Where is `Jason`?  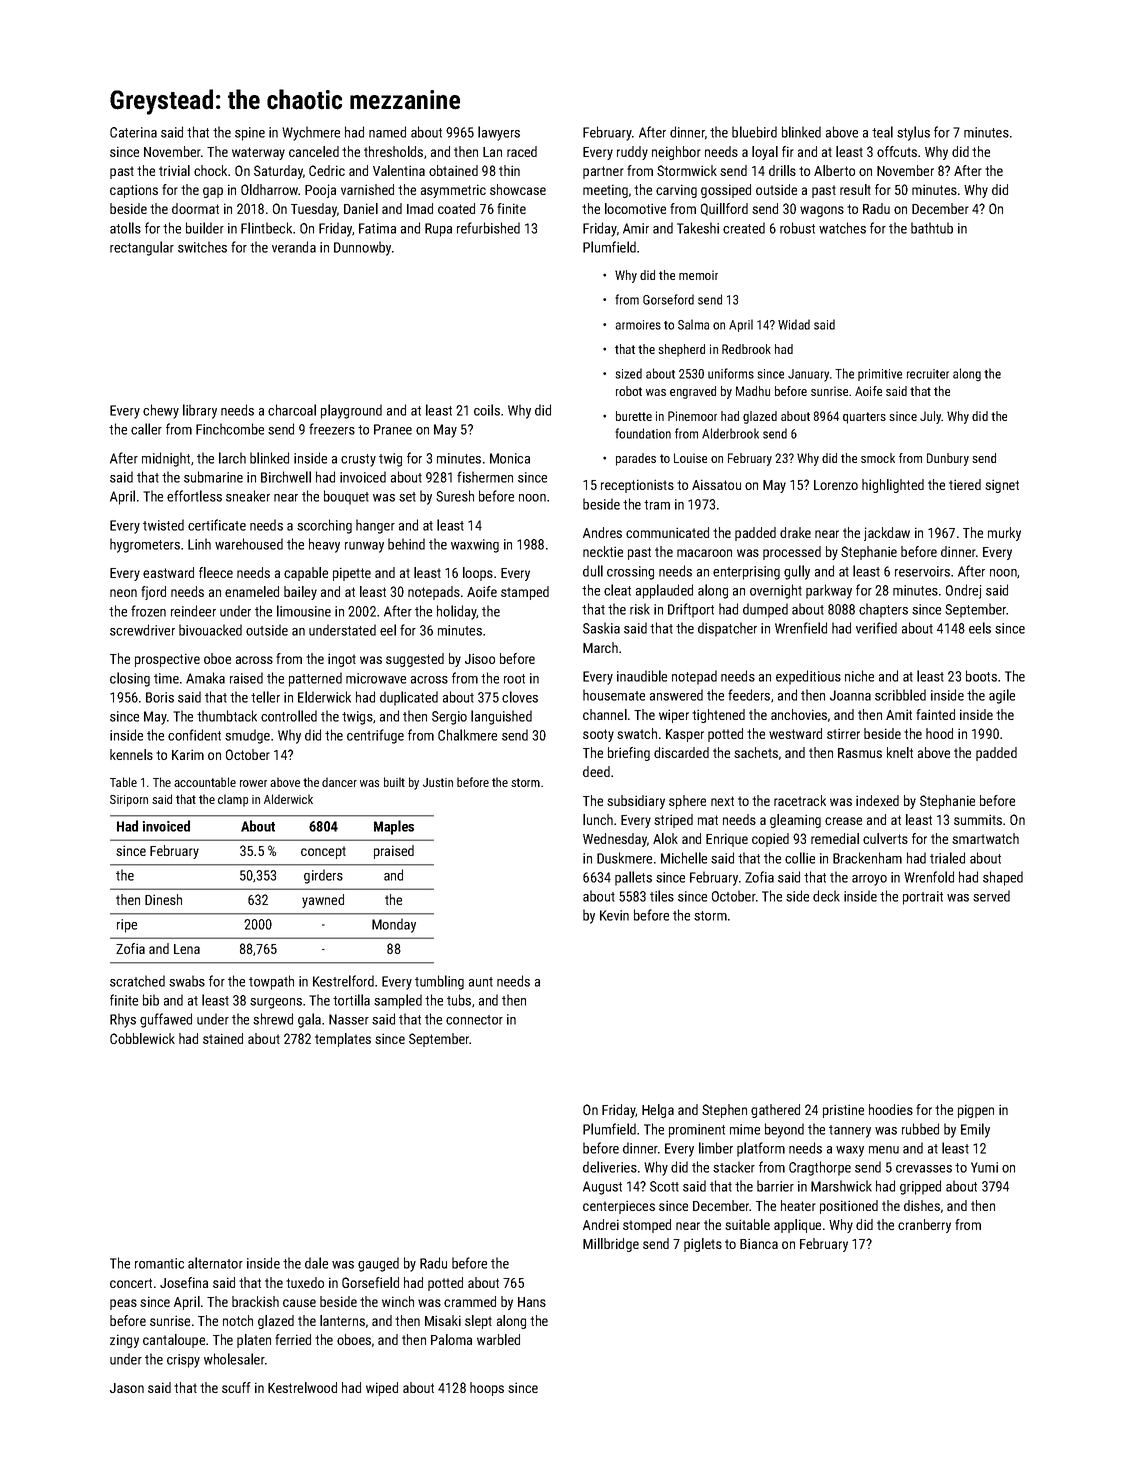
Jason is located at coordinates (127, 1388).
